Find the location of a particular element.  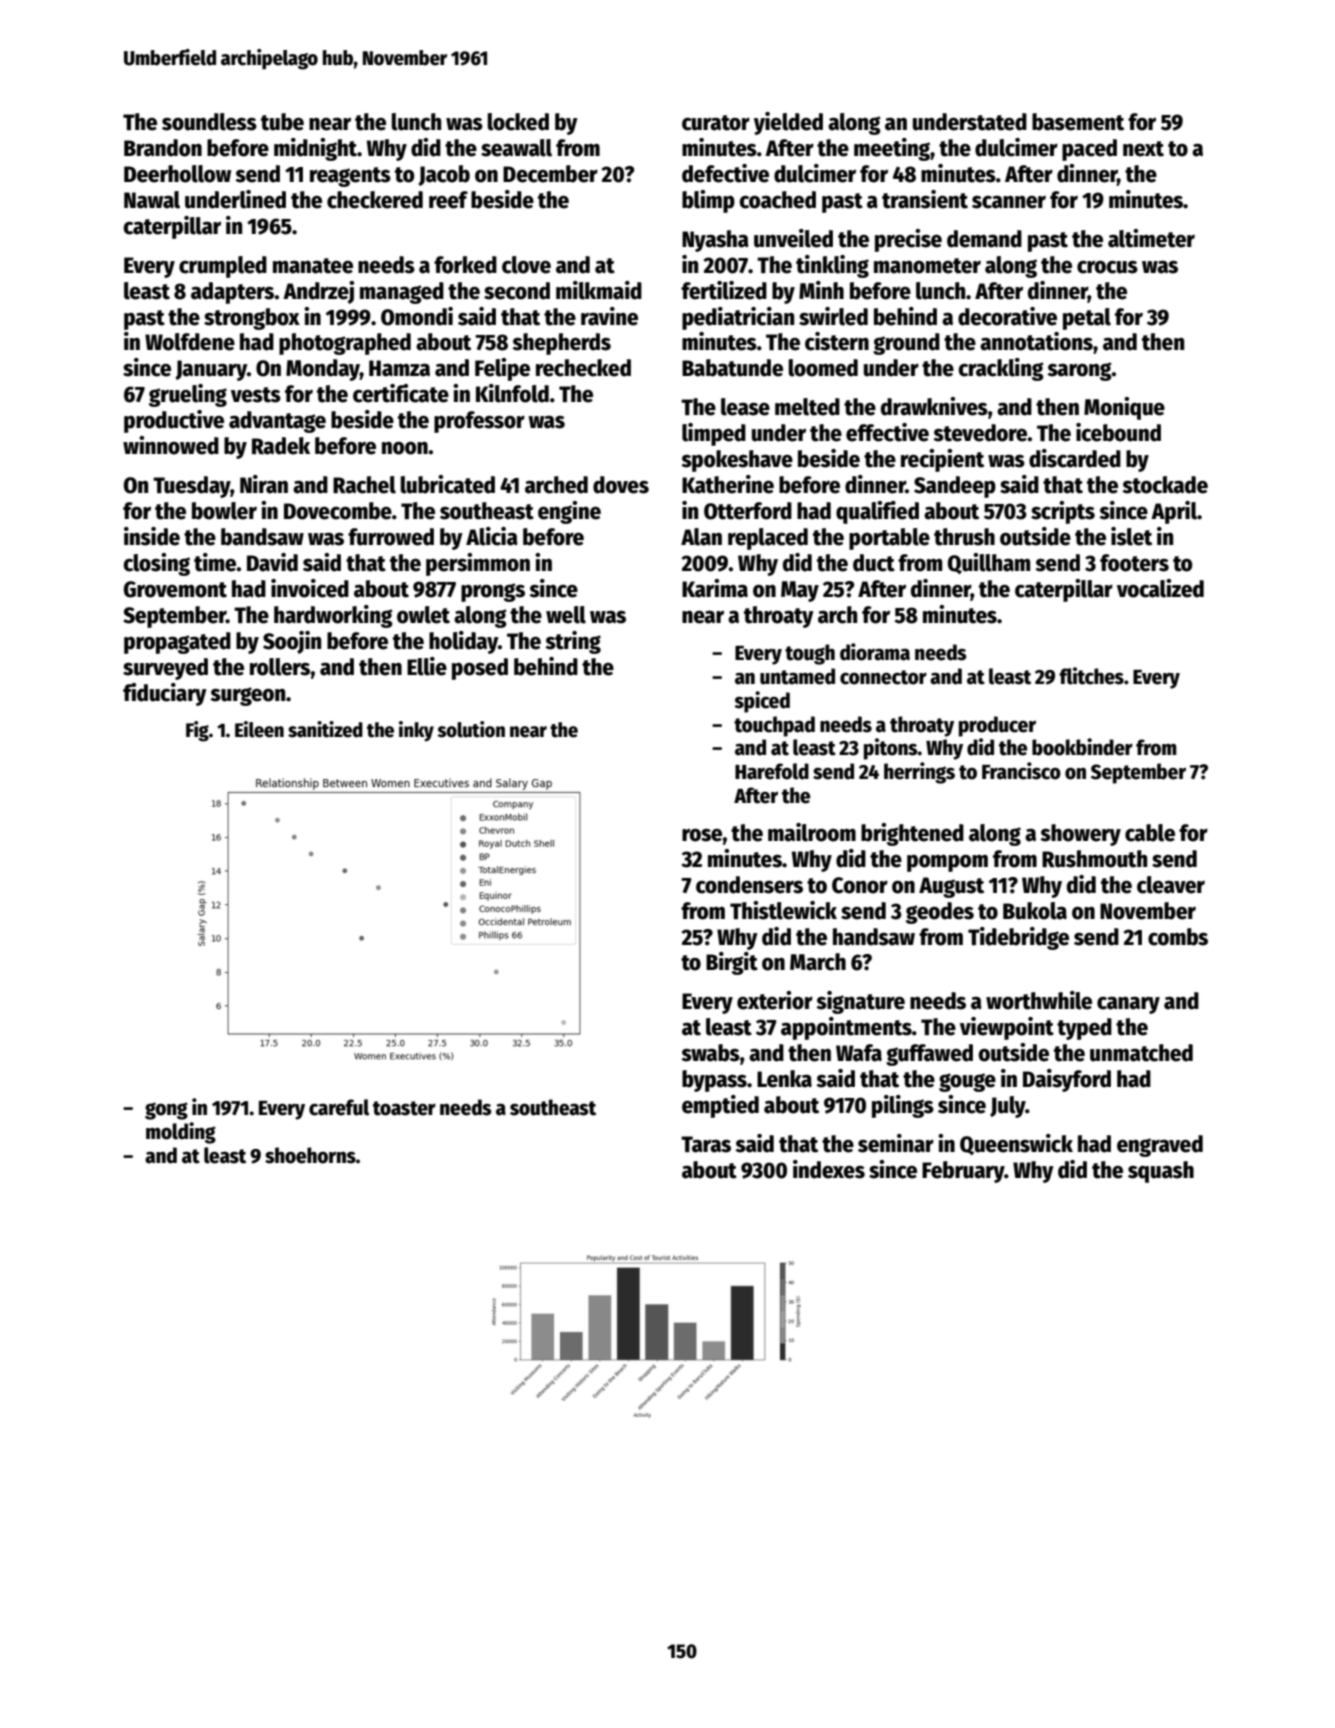

shoehorns is located at coordinates (310, 1155).
